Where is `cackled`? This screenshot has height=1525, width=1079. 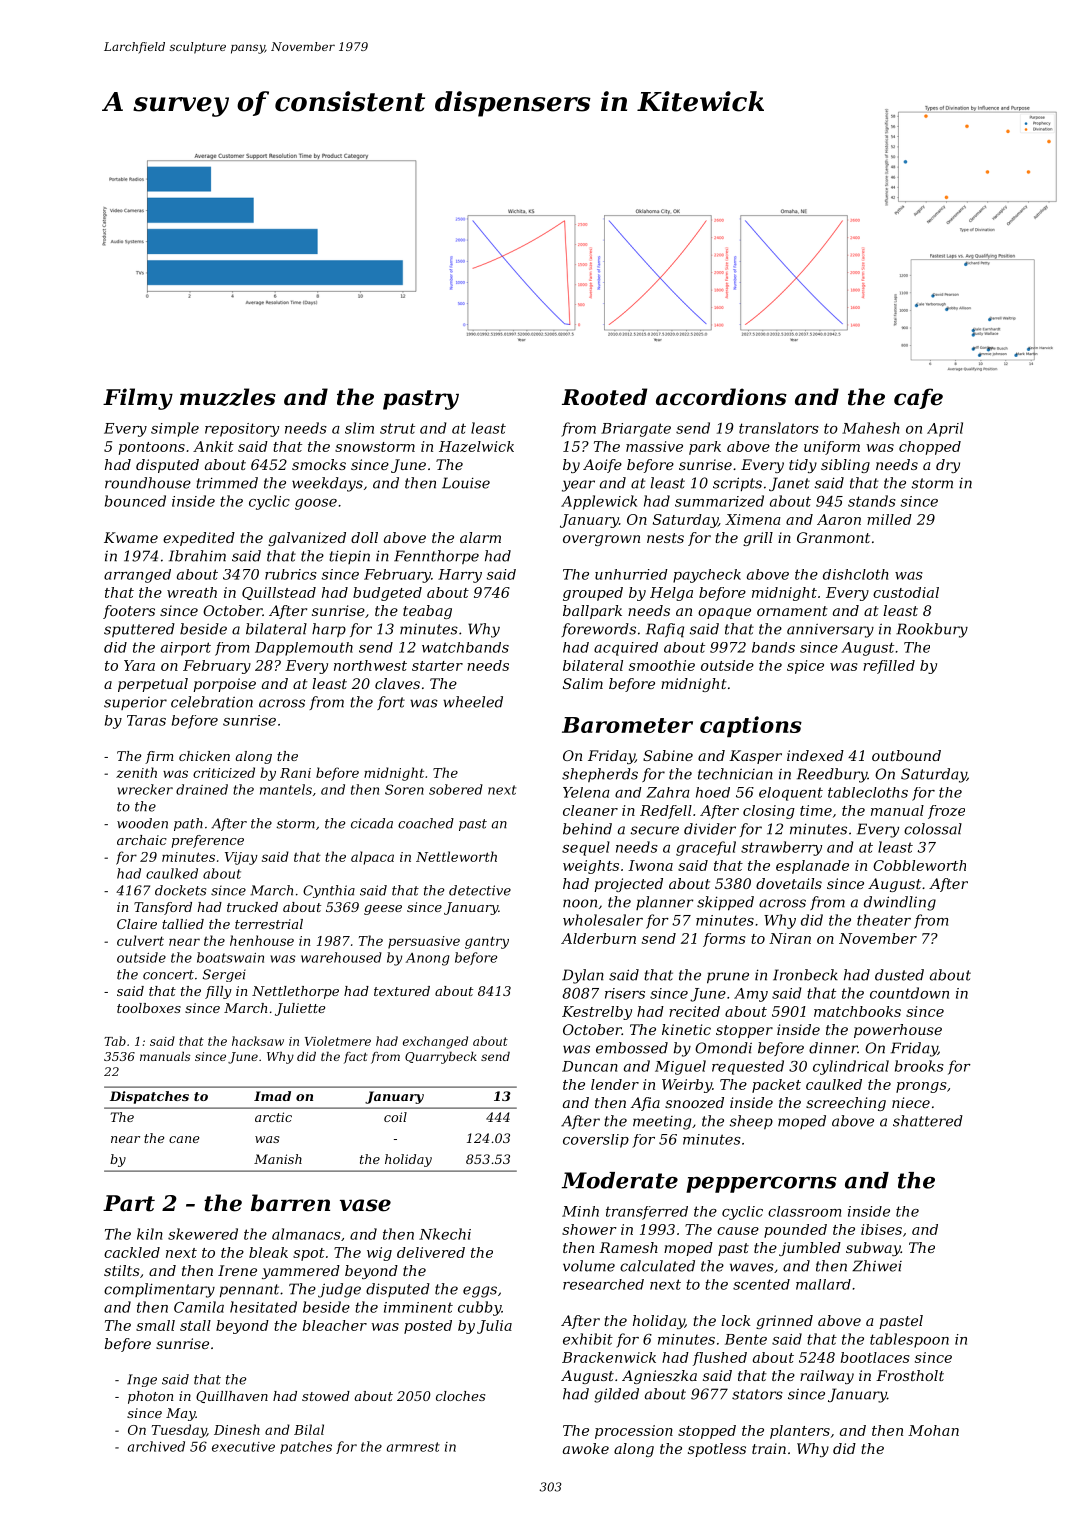 cackled is located at coordinates (132, 1252).
